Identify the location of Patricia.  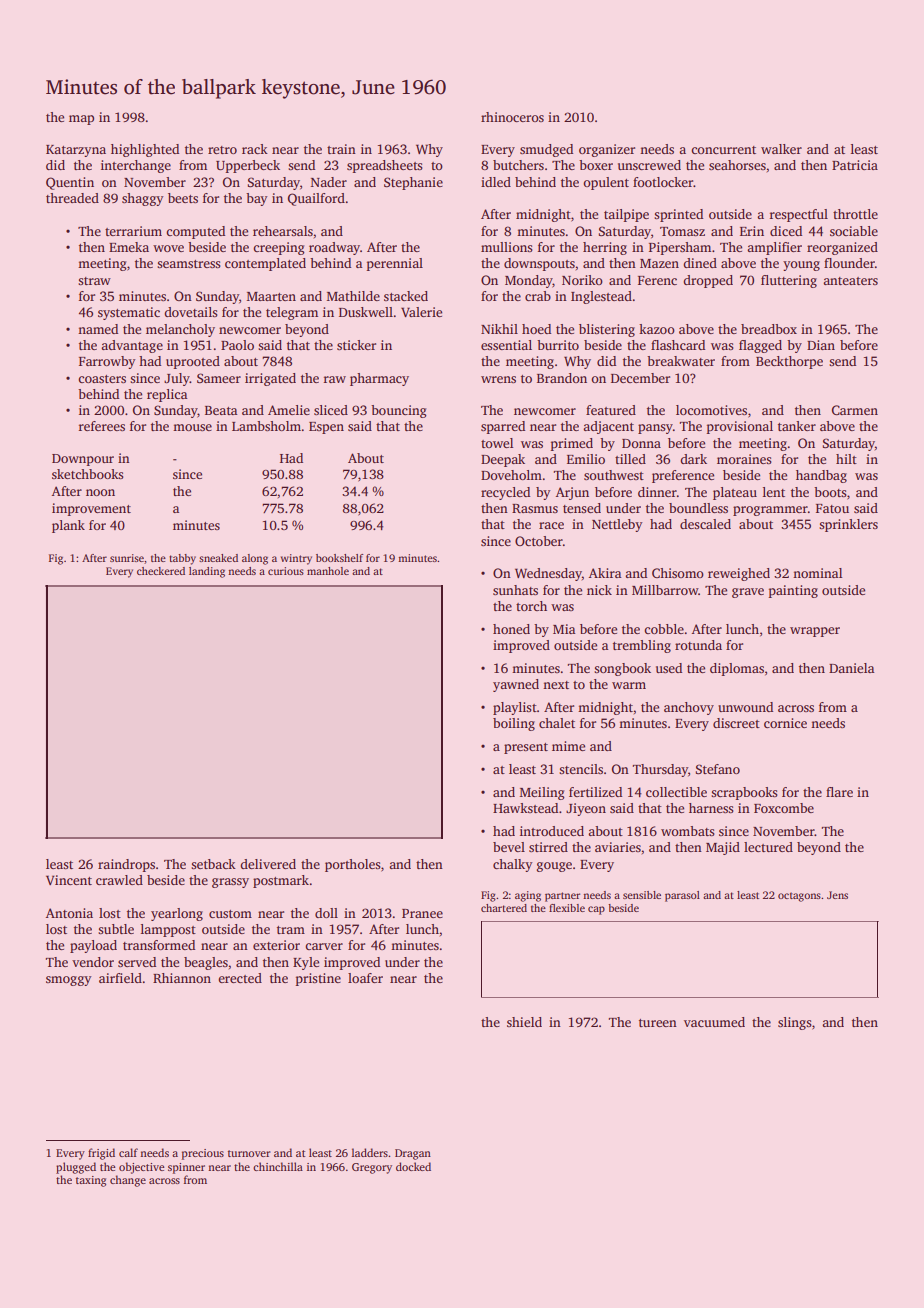
(855, 165).
